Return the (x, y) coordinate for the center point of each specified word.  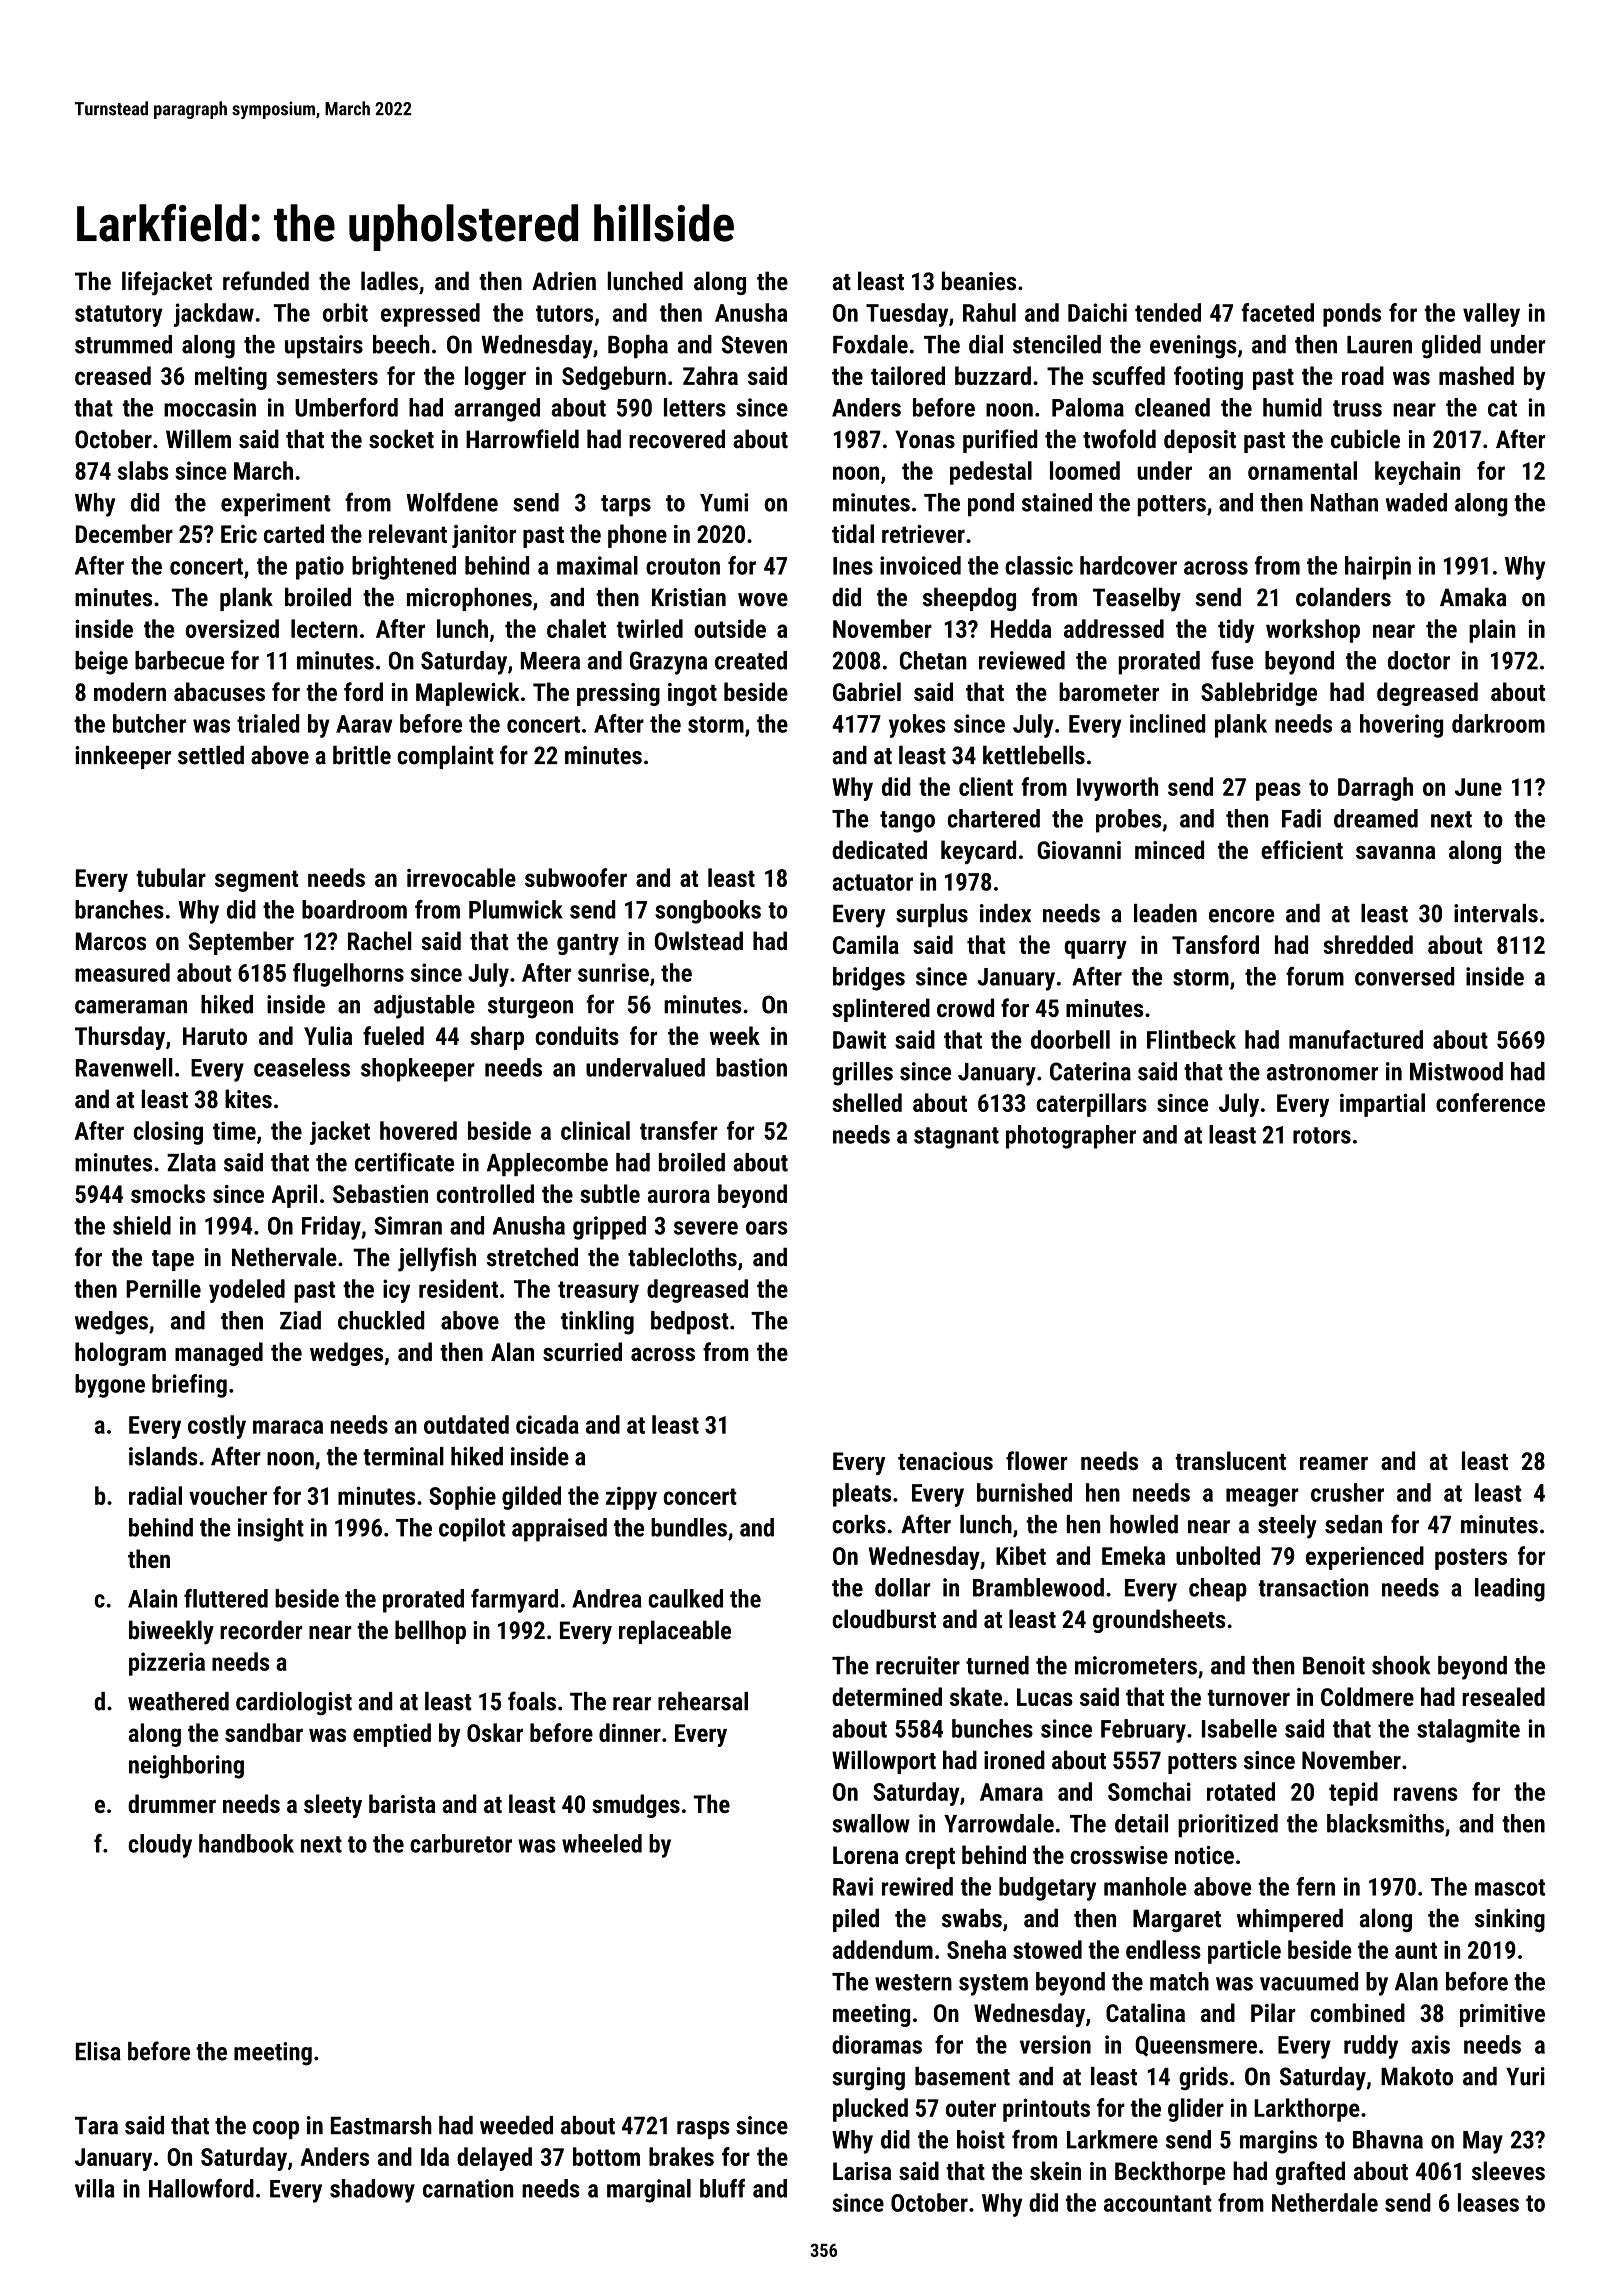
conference (1490, 1102)
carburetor (461, 1843)
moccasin (210, 407)
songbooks (708, 912)
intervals (1496, 913)
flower (1037, 1460)
